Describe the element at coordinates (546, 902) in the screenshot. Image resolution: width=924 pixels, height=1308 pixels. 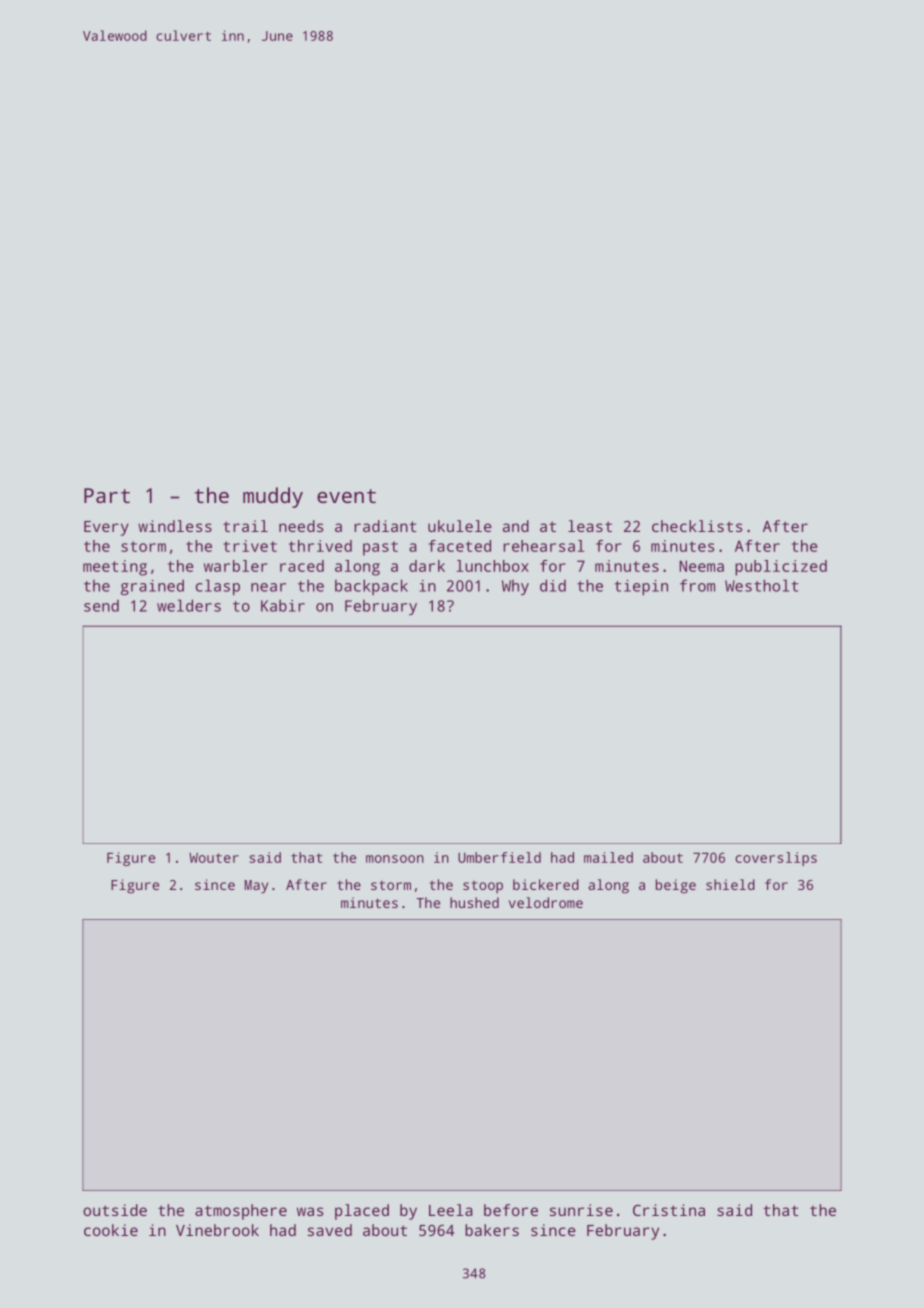
I see `velodrome` at that location.
